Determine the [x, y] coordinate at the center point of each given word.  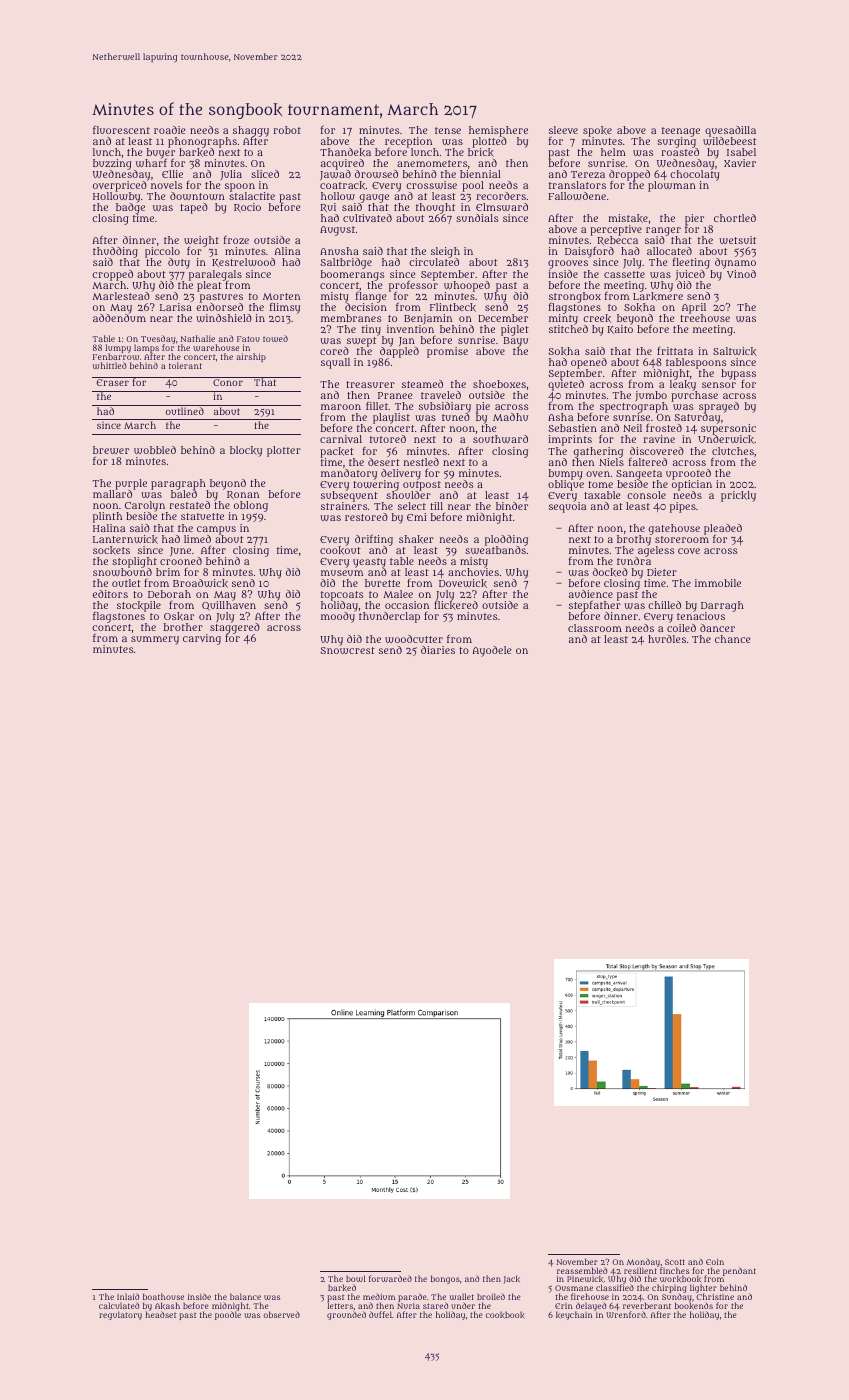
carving [202, 639]
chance [733, 639]
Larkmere [658, 296]
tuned [456, 417]
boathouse [163, 1296]
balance [245, 1296]
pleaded [723, 529]
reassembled [582, 1270]
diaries [438, 650]
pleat [209, 286]
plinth [107, 517]
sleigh [445, 253]
